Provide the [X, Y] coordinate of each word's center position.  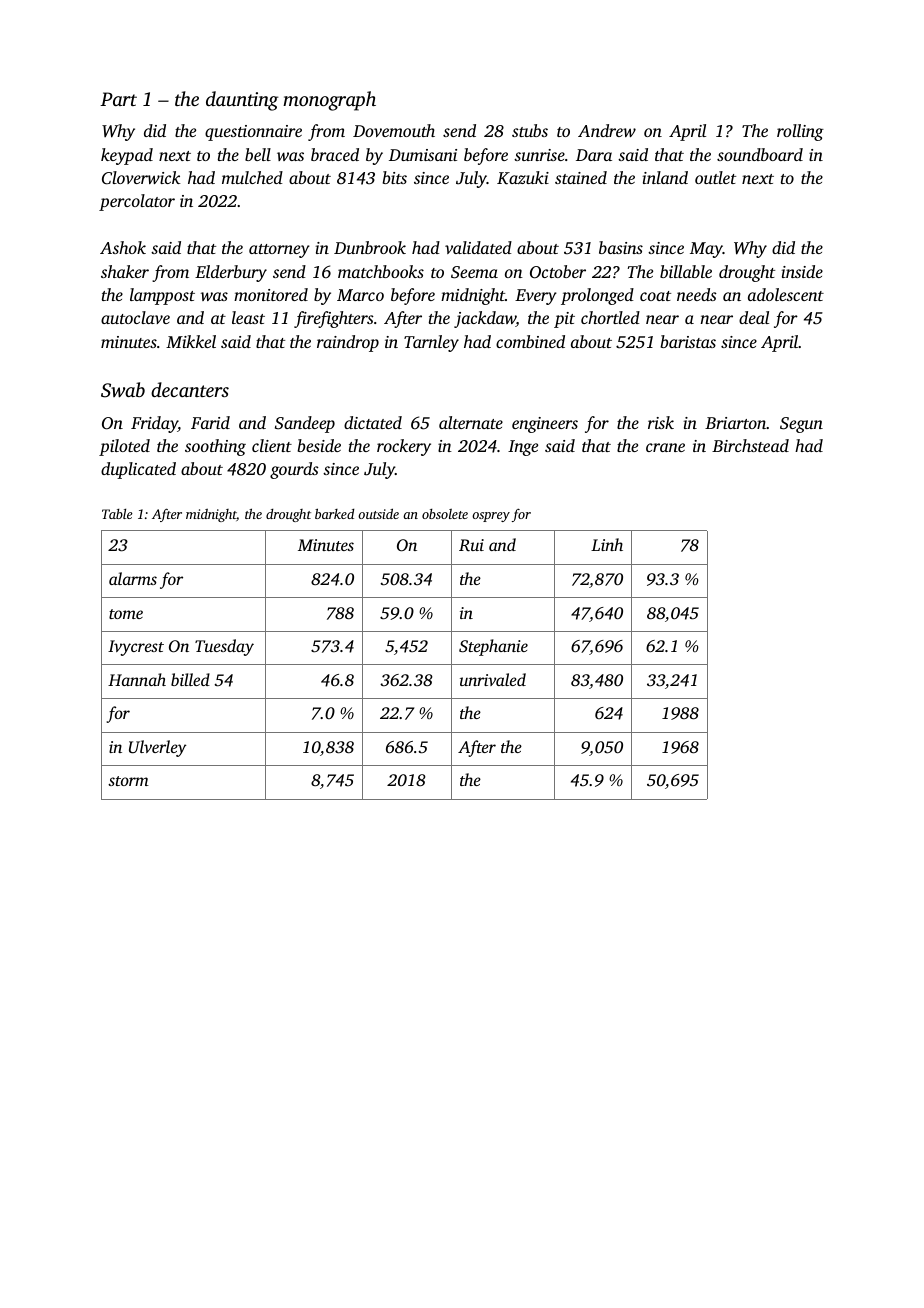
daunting [242, 101]
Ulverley [158, 748]
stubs [530, 130]
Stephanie [493, 647]
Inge [523, 448]
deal [754, 317]
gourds [294, 470]
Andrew [607, 130]
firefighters [334, 319]
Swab [123, 390]
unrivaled [493, 679]
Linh [607, 544]
